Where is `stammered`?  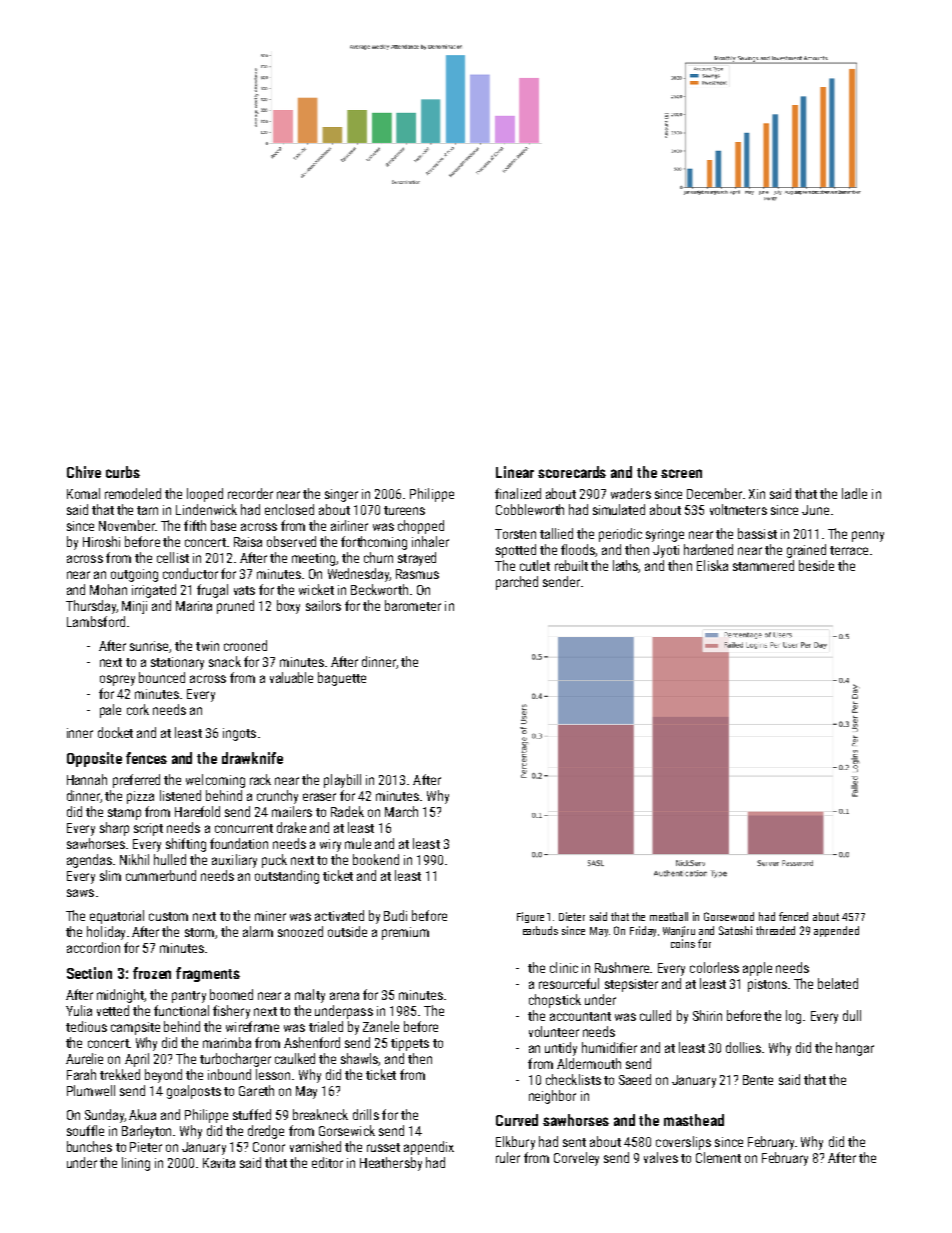 stammered is located at coordinates (763, 565).
